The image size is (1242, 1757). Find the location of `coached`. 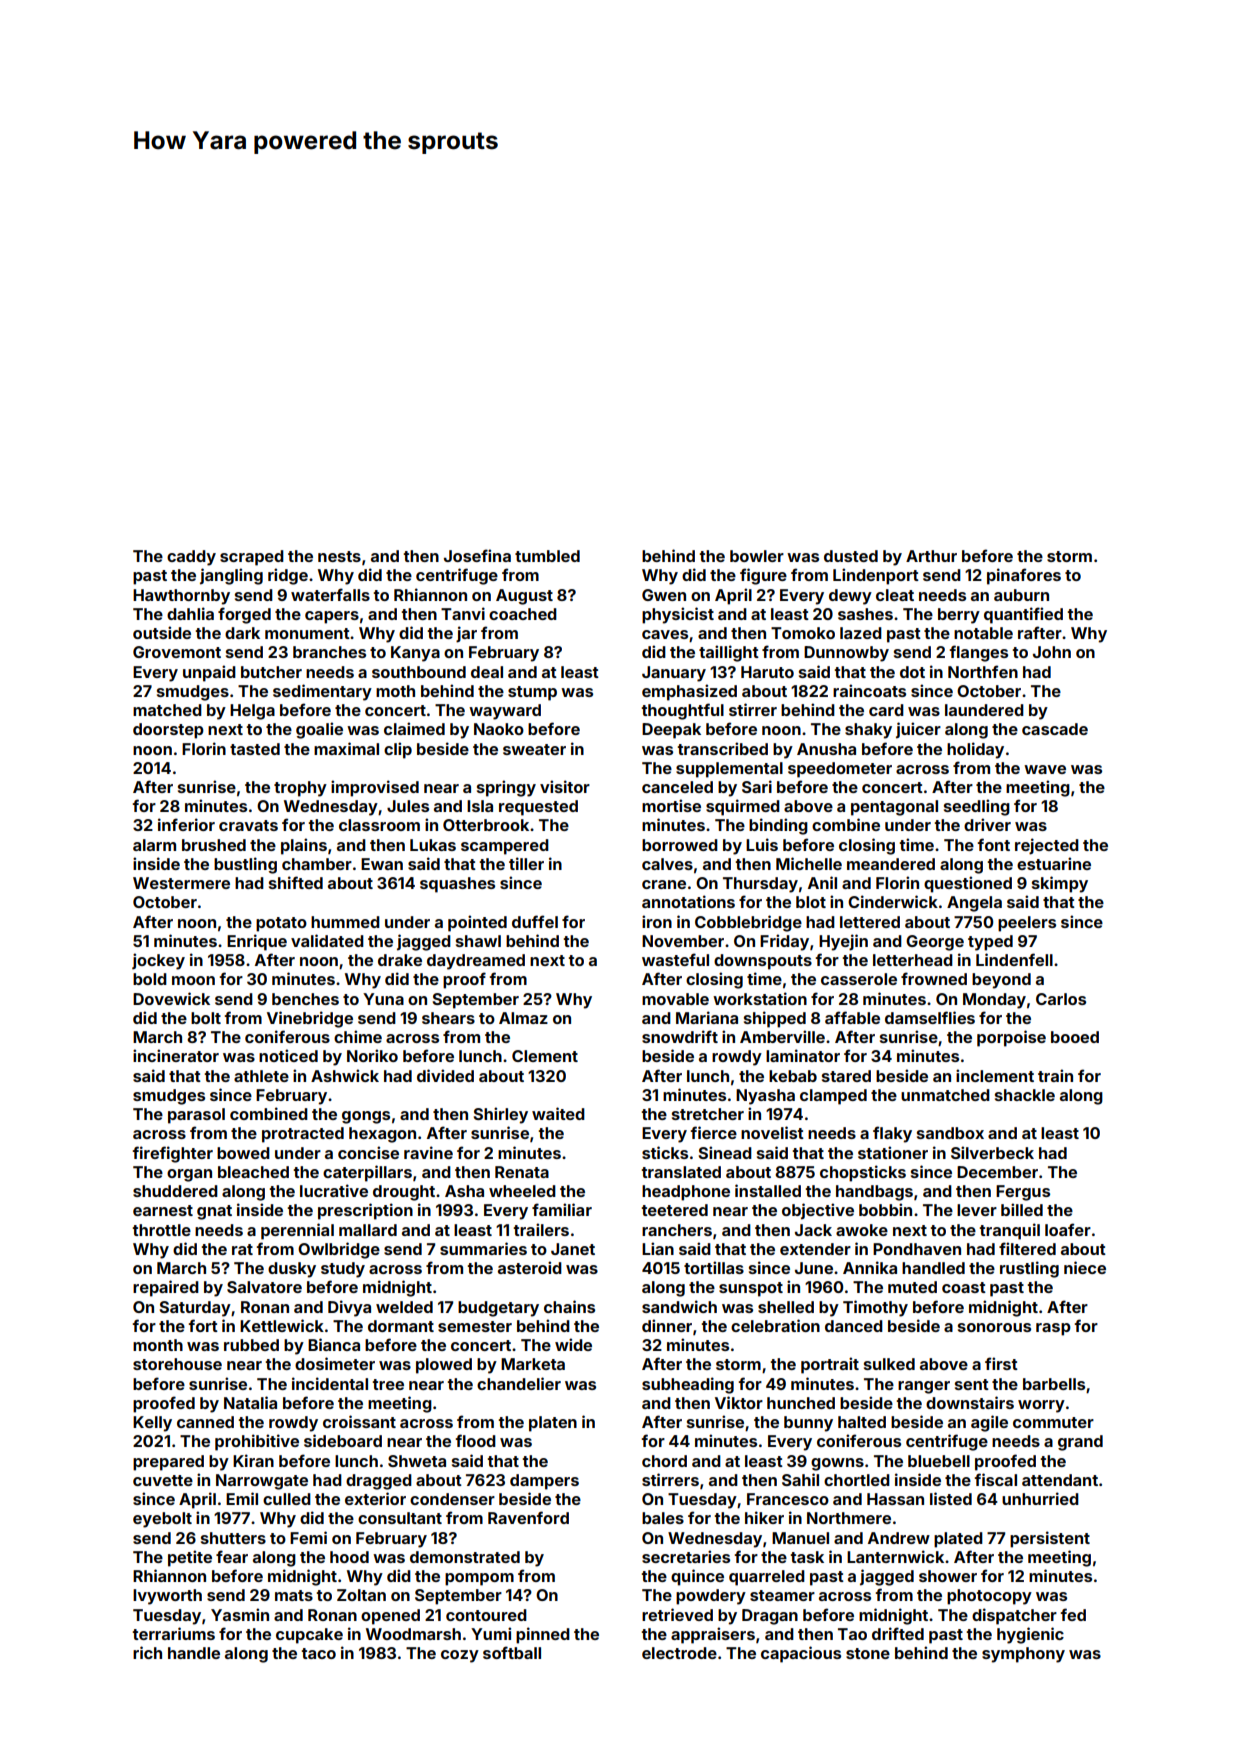

coached is located at coordinates (523, 614).
